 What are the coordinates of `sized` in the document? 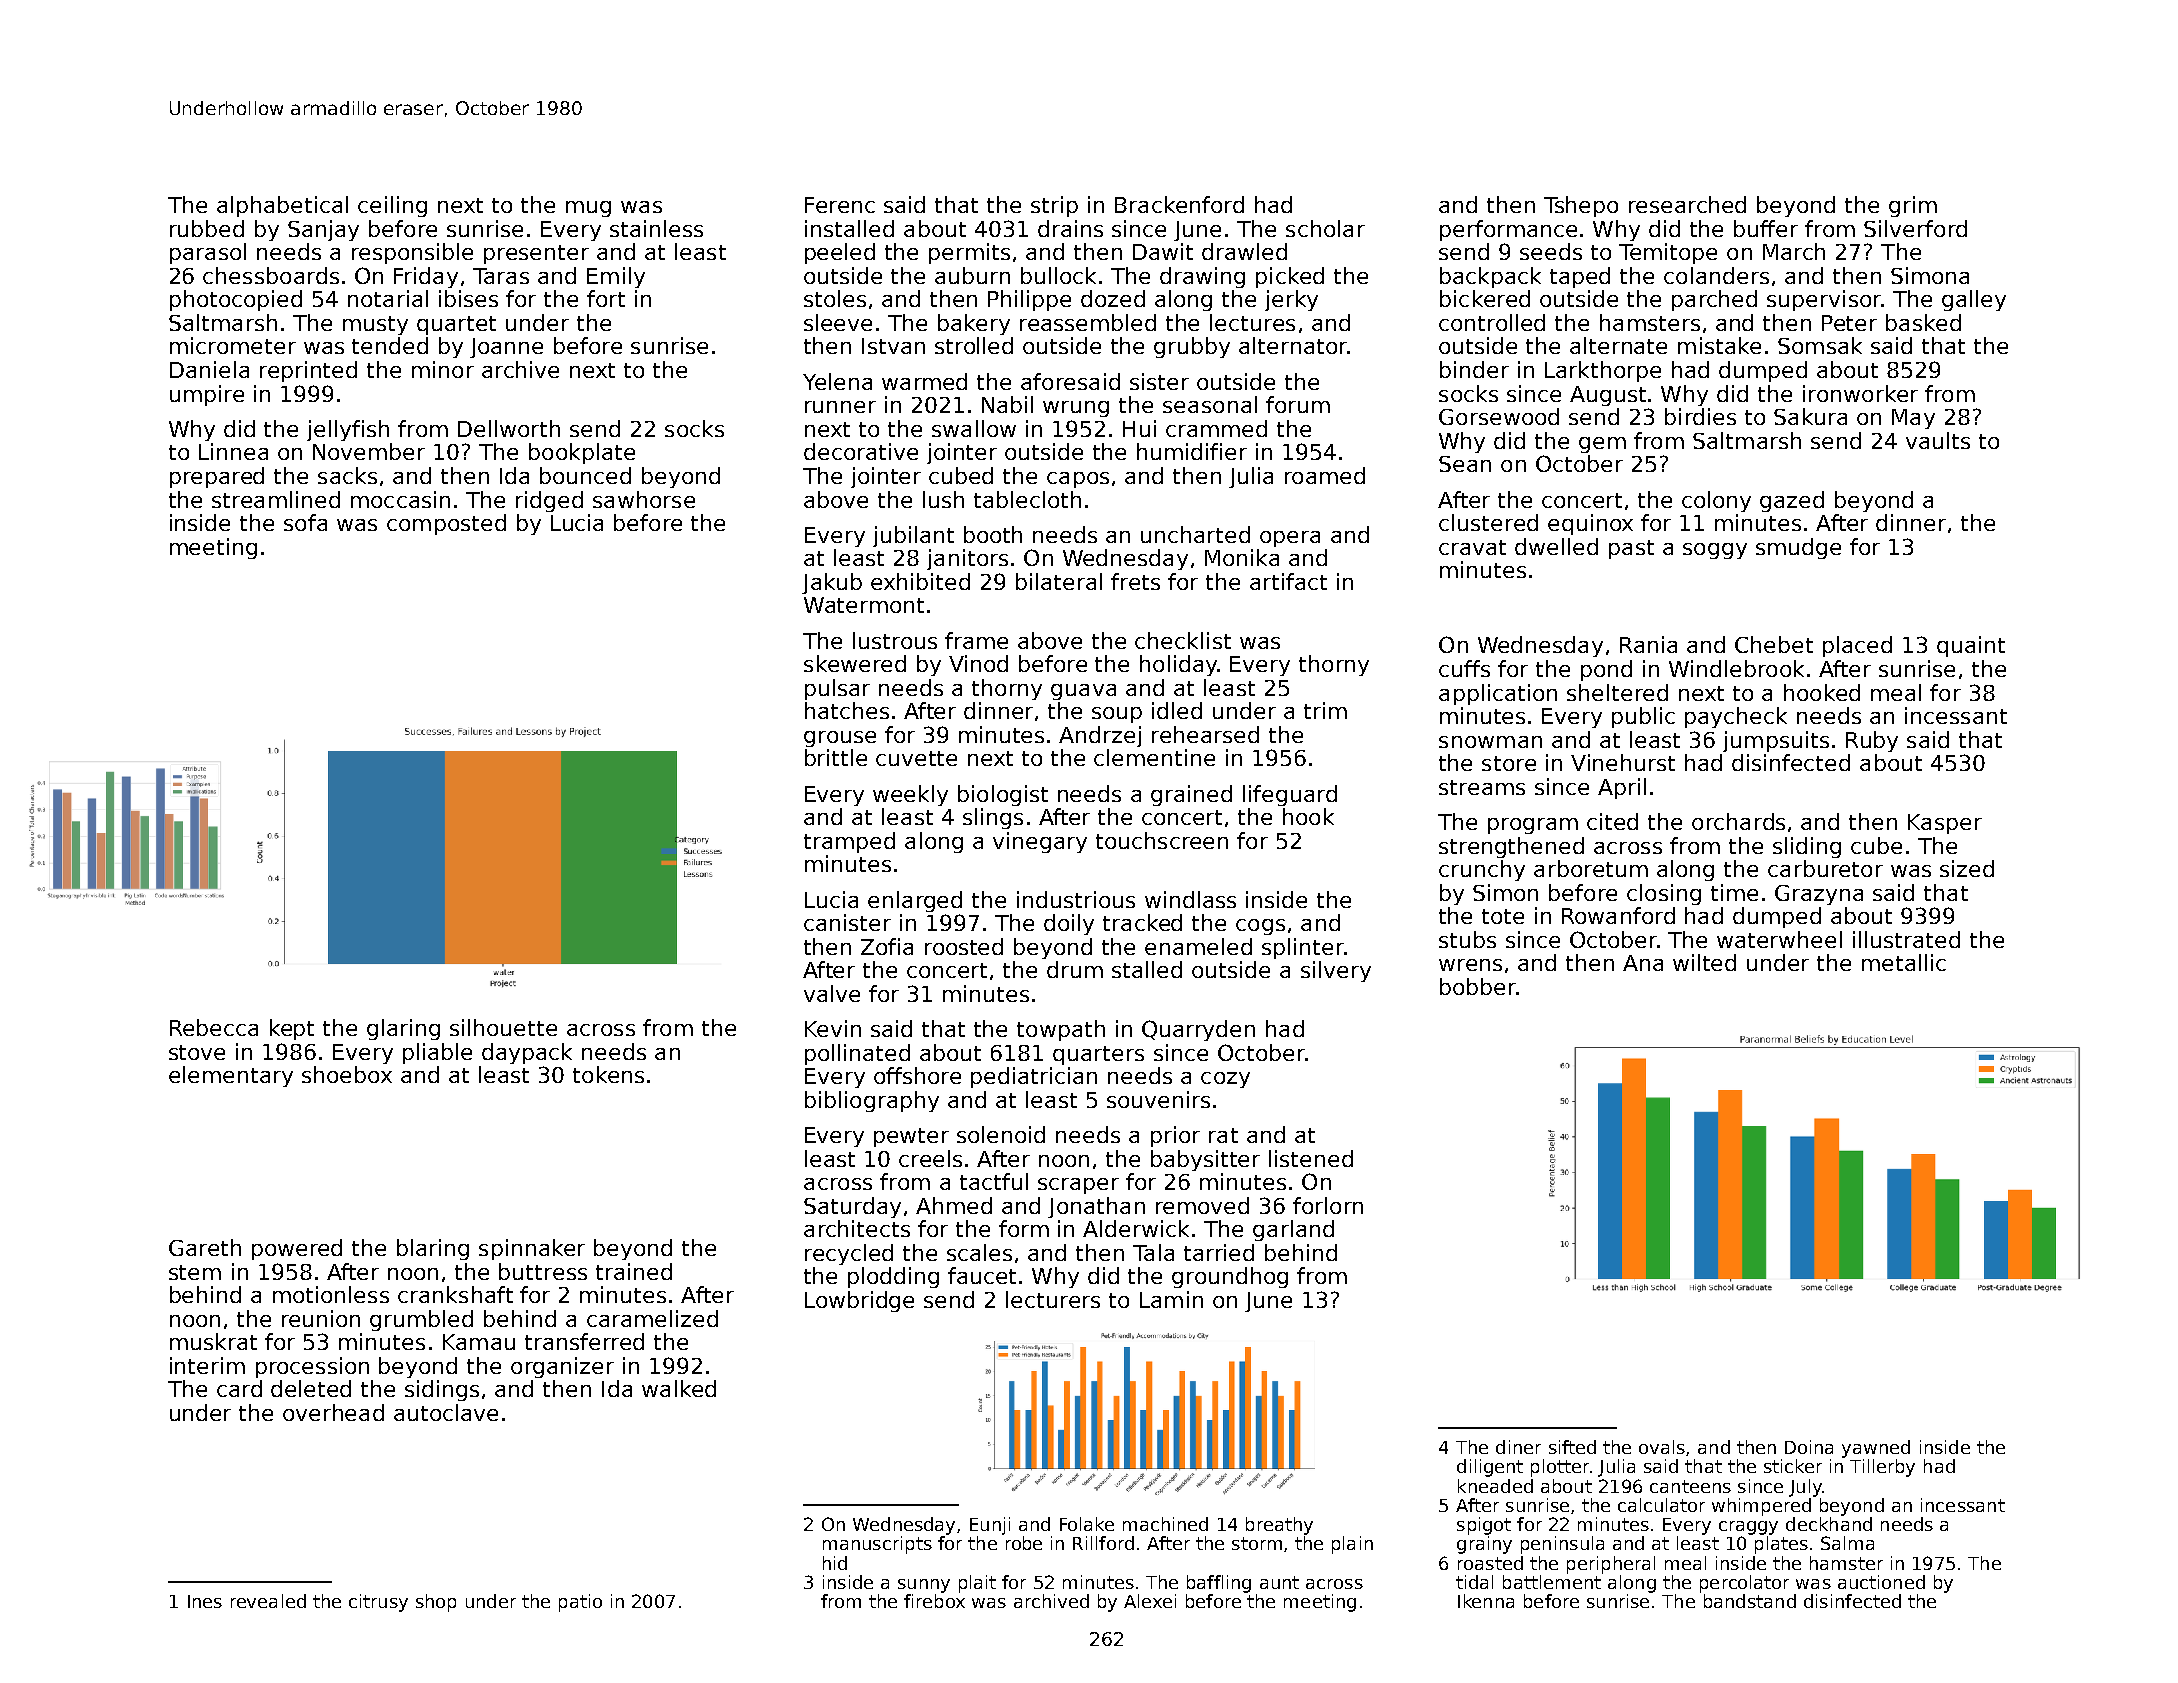 It's located at (1967, 868).
